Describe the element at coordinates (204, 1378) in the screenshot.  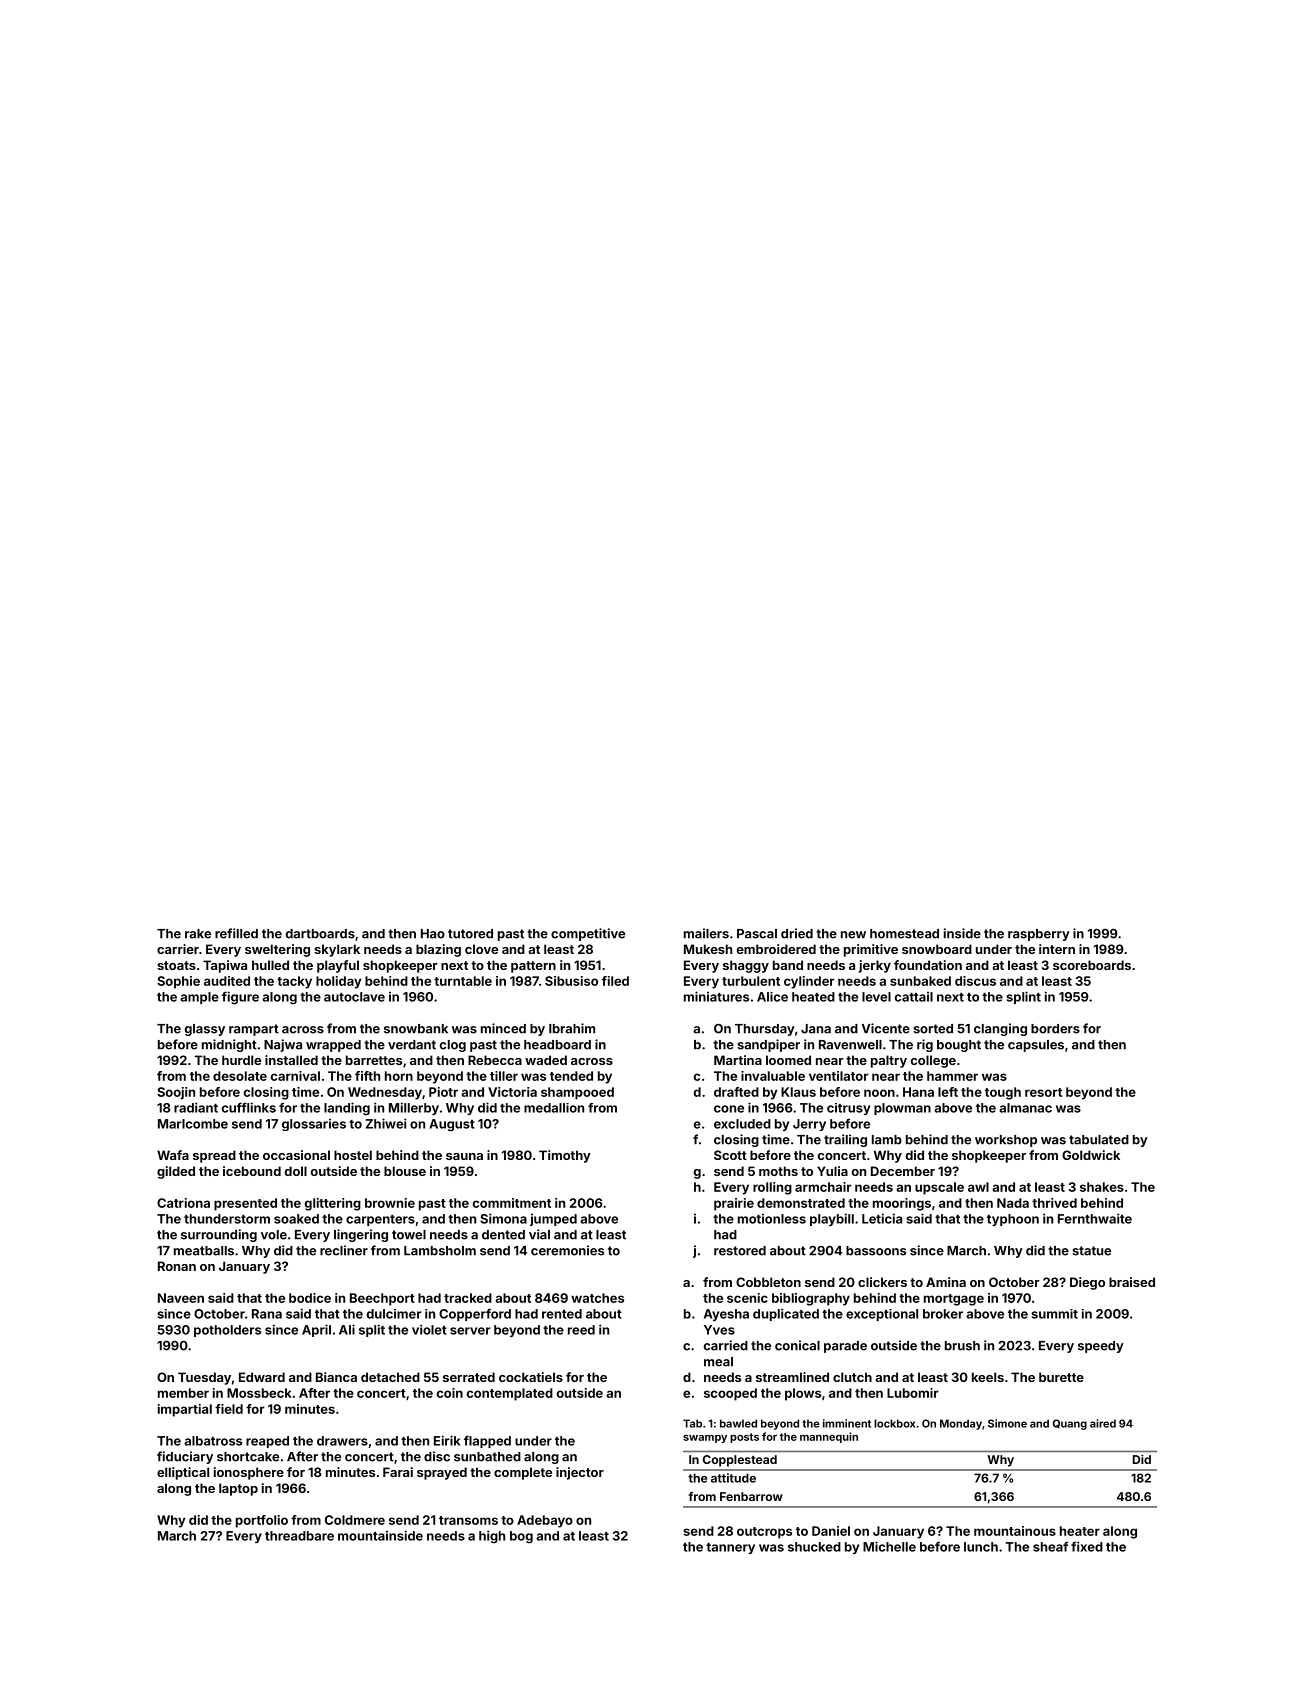
I see `Tuesday` at that location.
